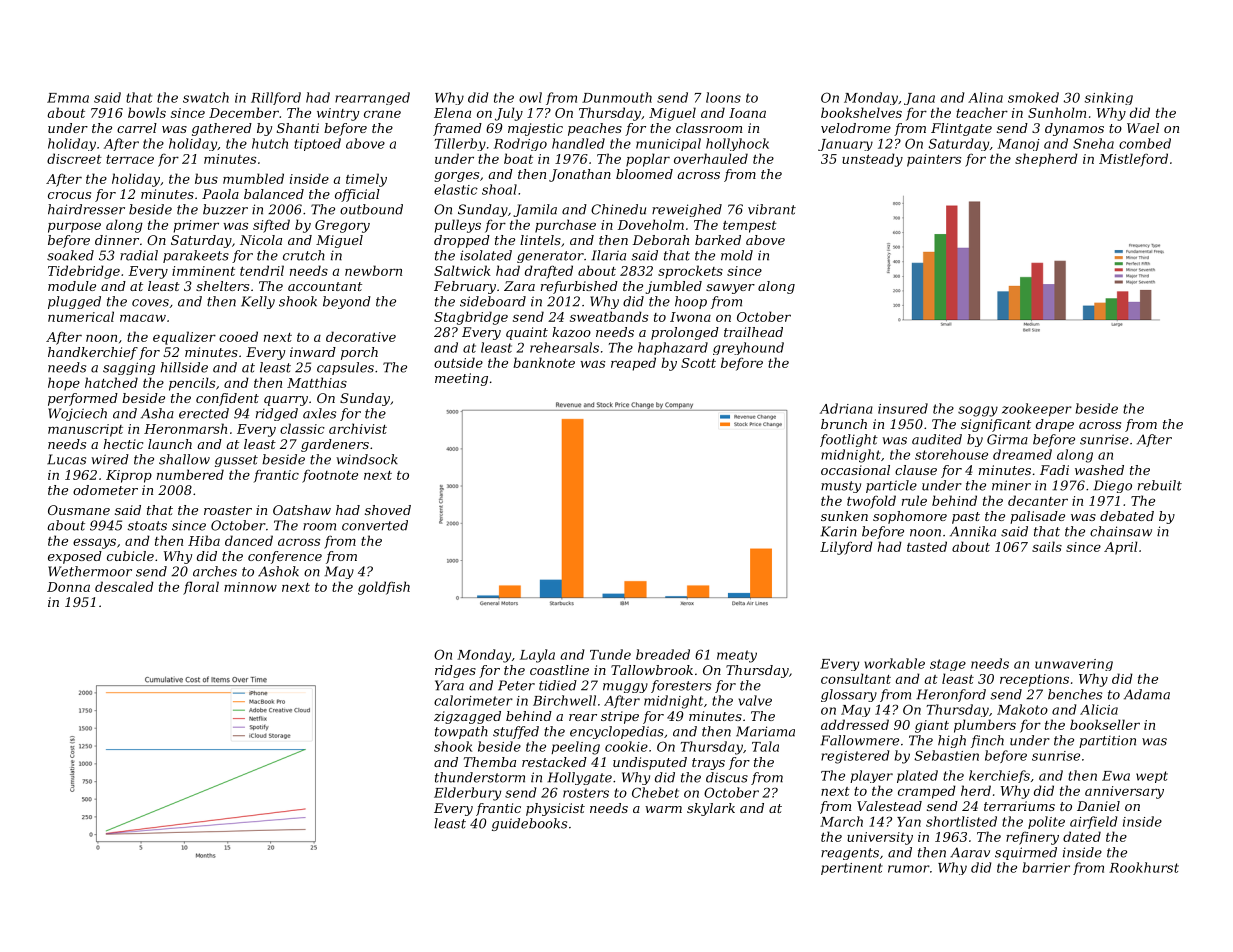 The height and width of the screenshot is (952, 1233). Describe the element at coordinates (846, 548) in the screenshot. I see `Lilyford` at that location.
